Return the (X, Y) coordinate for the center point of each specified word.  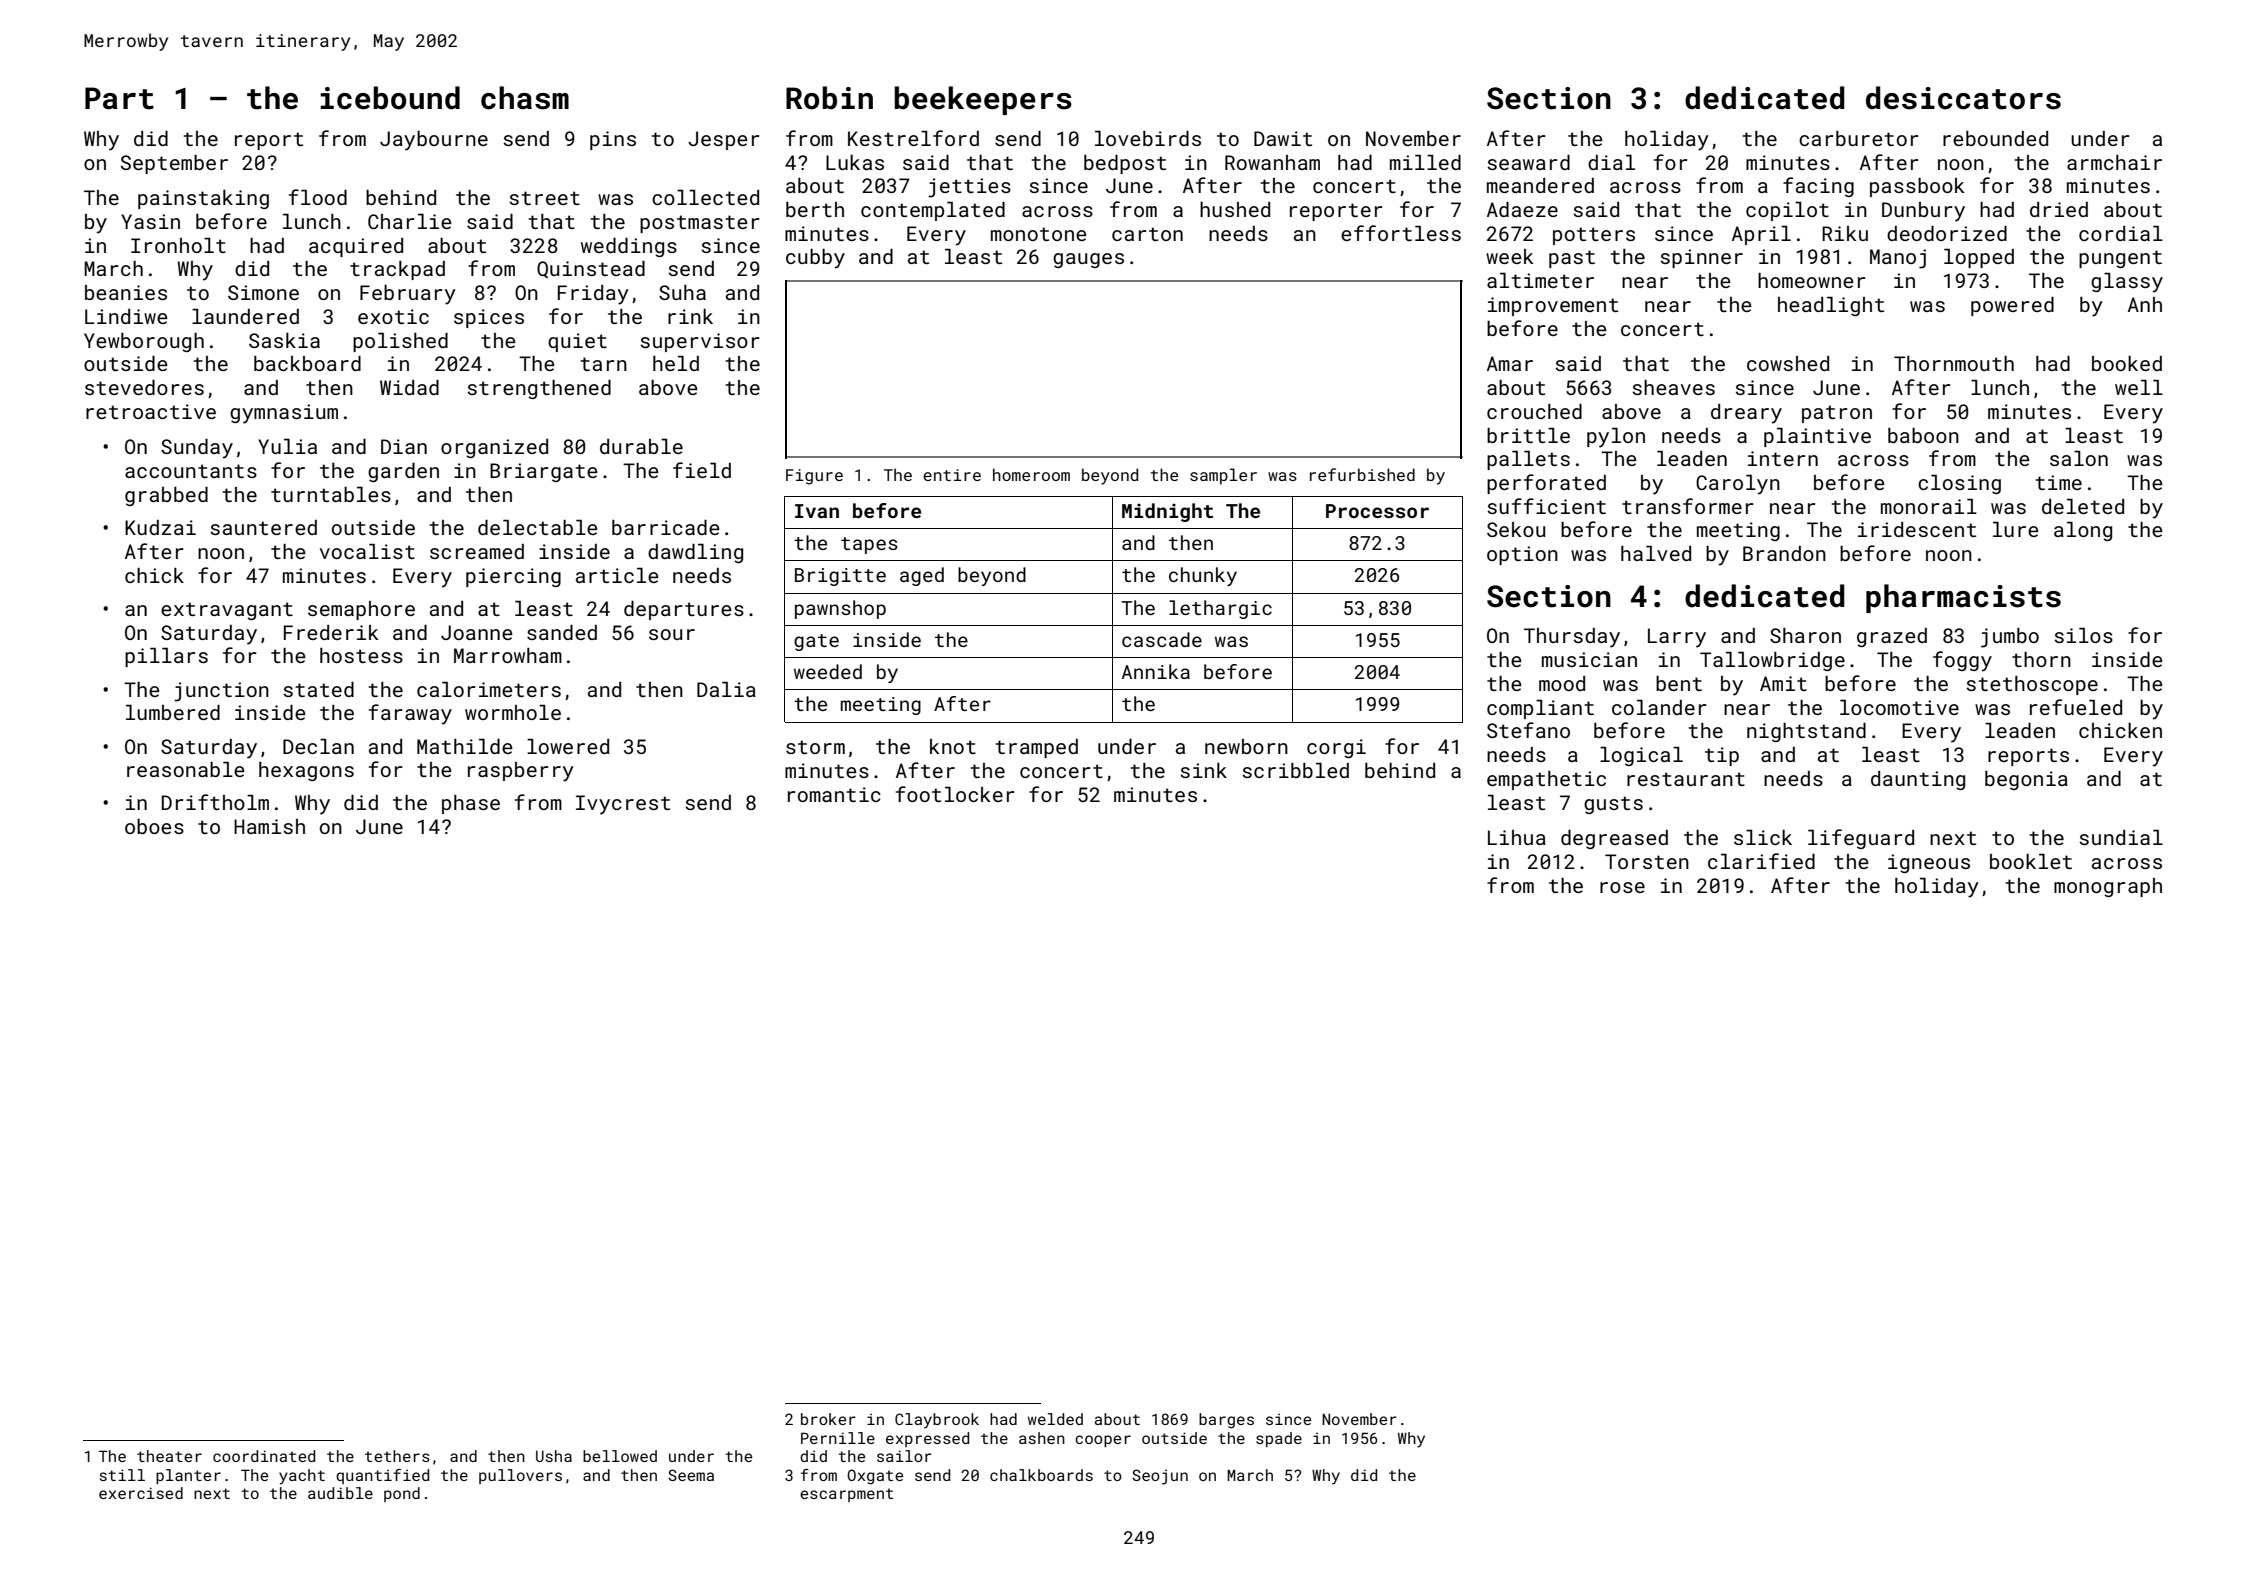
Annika (1156, 671)
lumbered (173, 712)
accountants (191, 471)
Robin (829, 98)
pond (402, 1494)
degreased (1614, 839)
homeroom (1031, 474)
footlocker (955, 794)
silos (2084, 635)
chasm (525, 98)
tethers (397, 1456)
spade (1279, 1439)
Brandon (1784, 553)
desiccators (1963, 98)
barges (1226, 1421)
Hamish (269, 826)
